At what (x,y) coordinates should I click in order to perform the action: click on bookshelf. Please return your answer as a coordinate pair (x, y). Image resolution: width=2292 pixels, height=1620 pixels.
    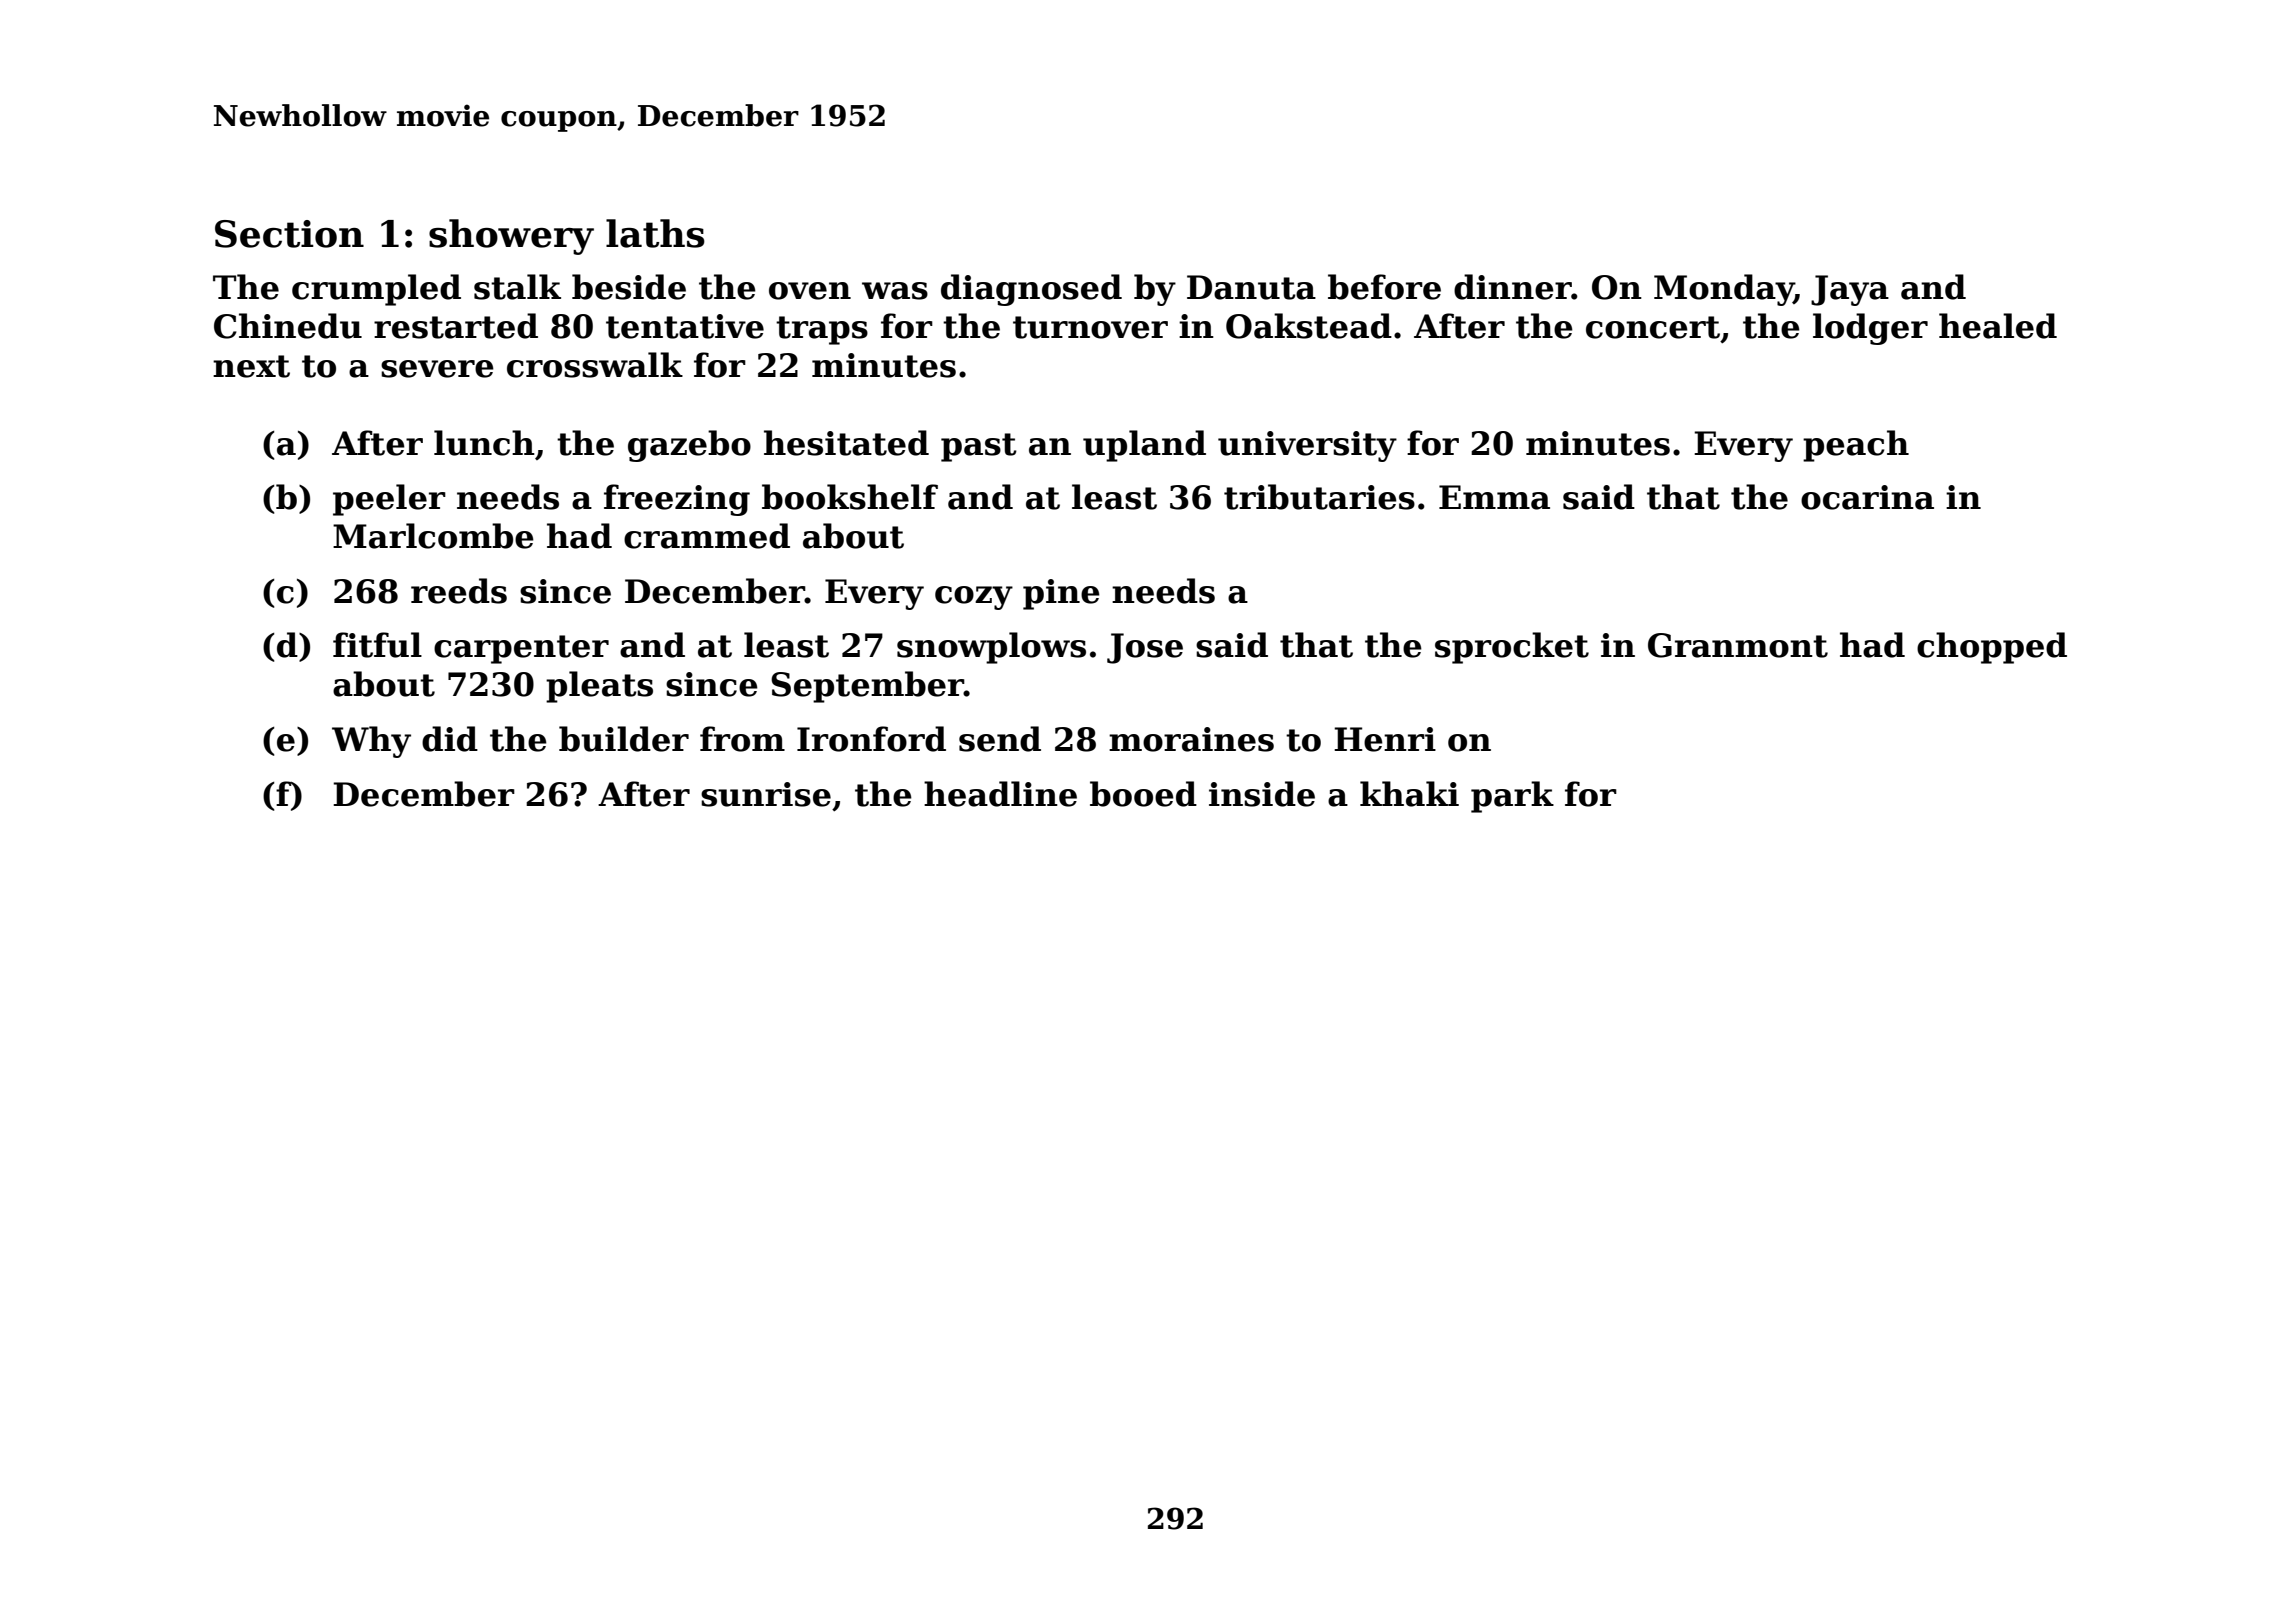
    Looking at the image, I should click on (850, 497).
